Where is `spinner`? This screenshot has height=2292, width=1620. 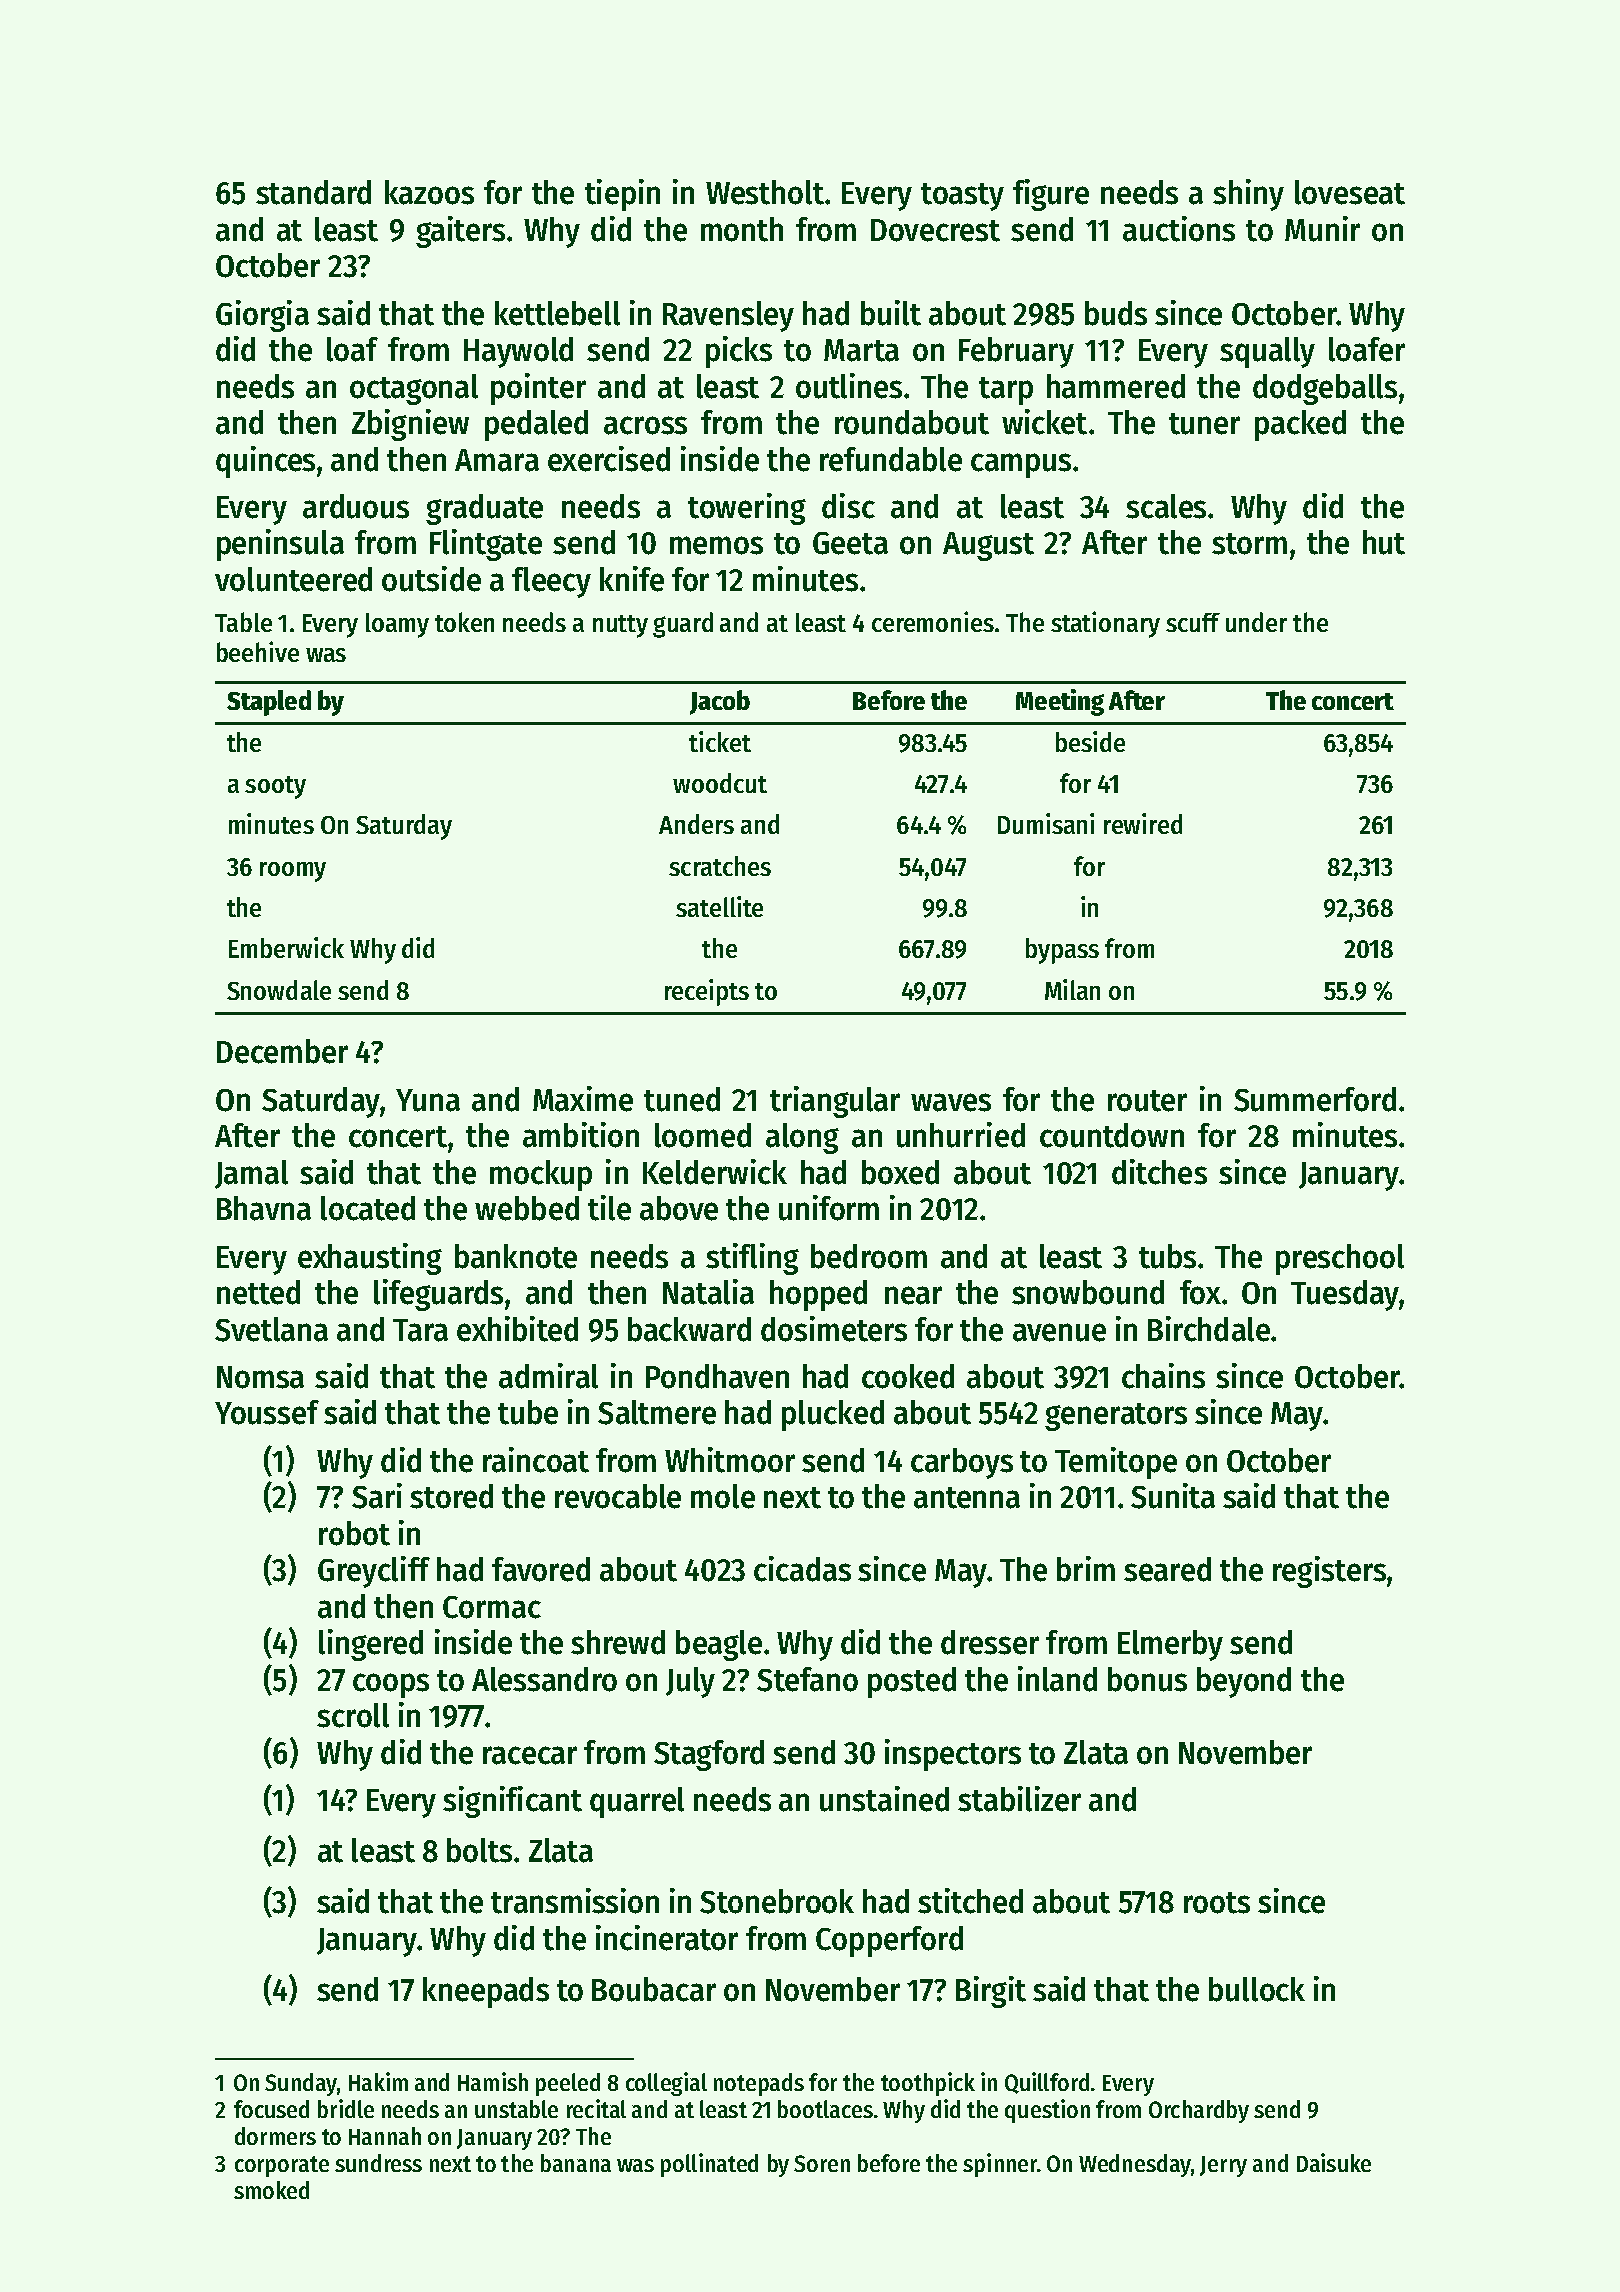 spinner is located at coordinates (1000, 2165).
